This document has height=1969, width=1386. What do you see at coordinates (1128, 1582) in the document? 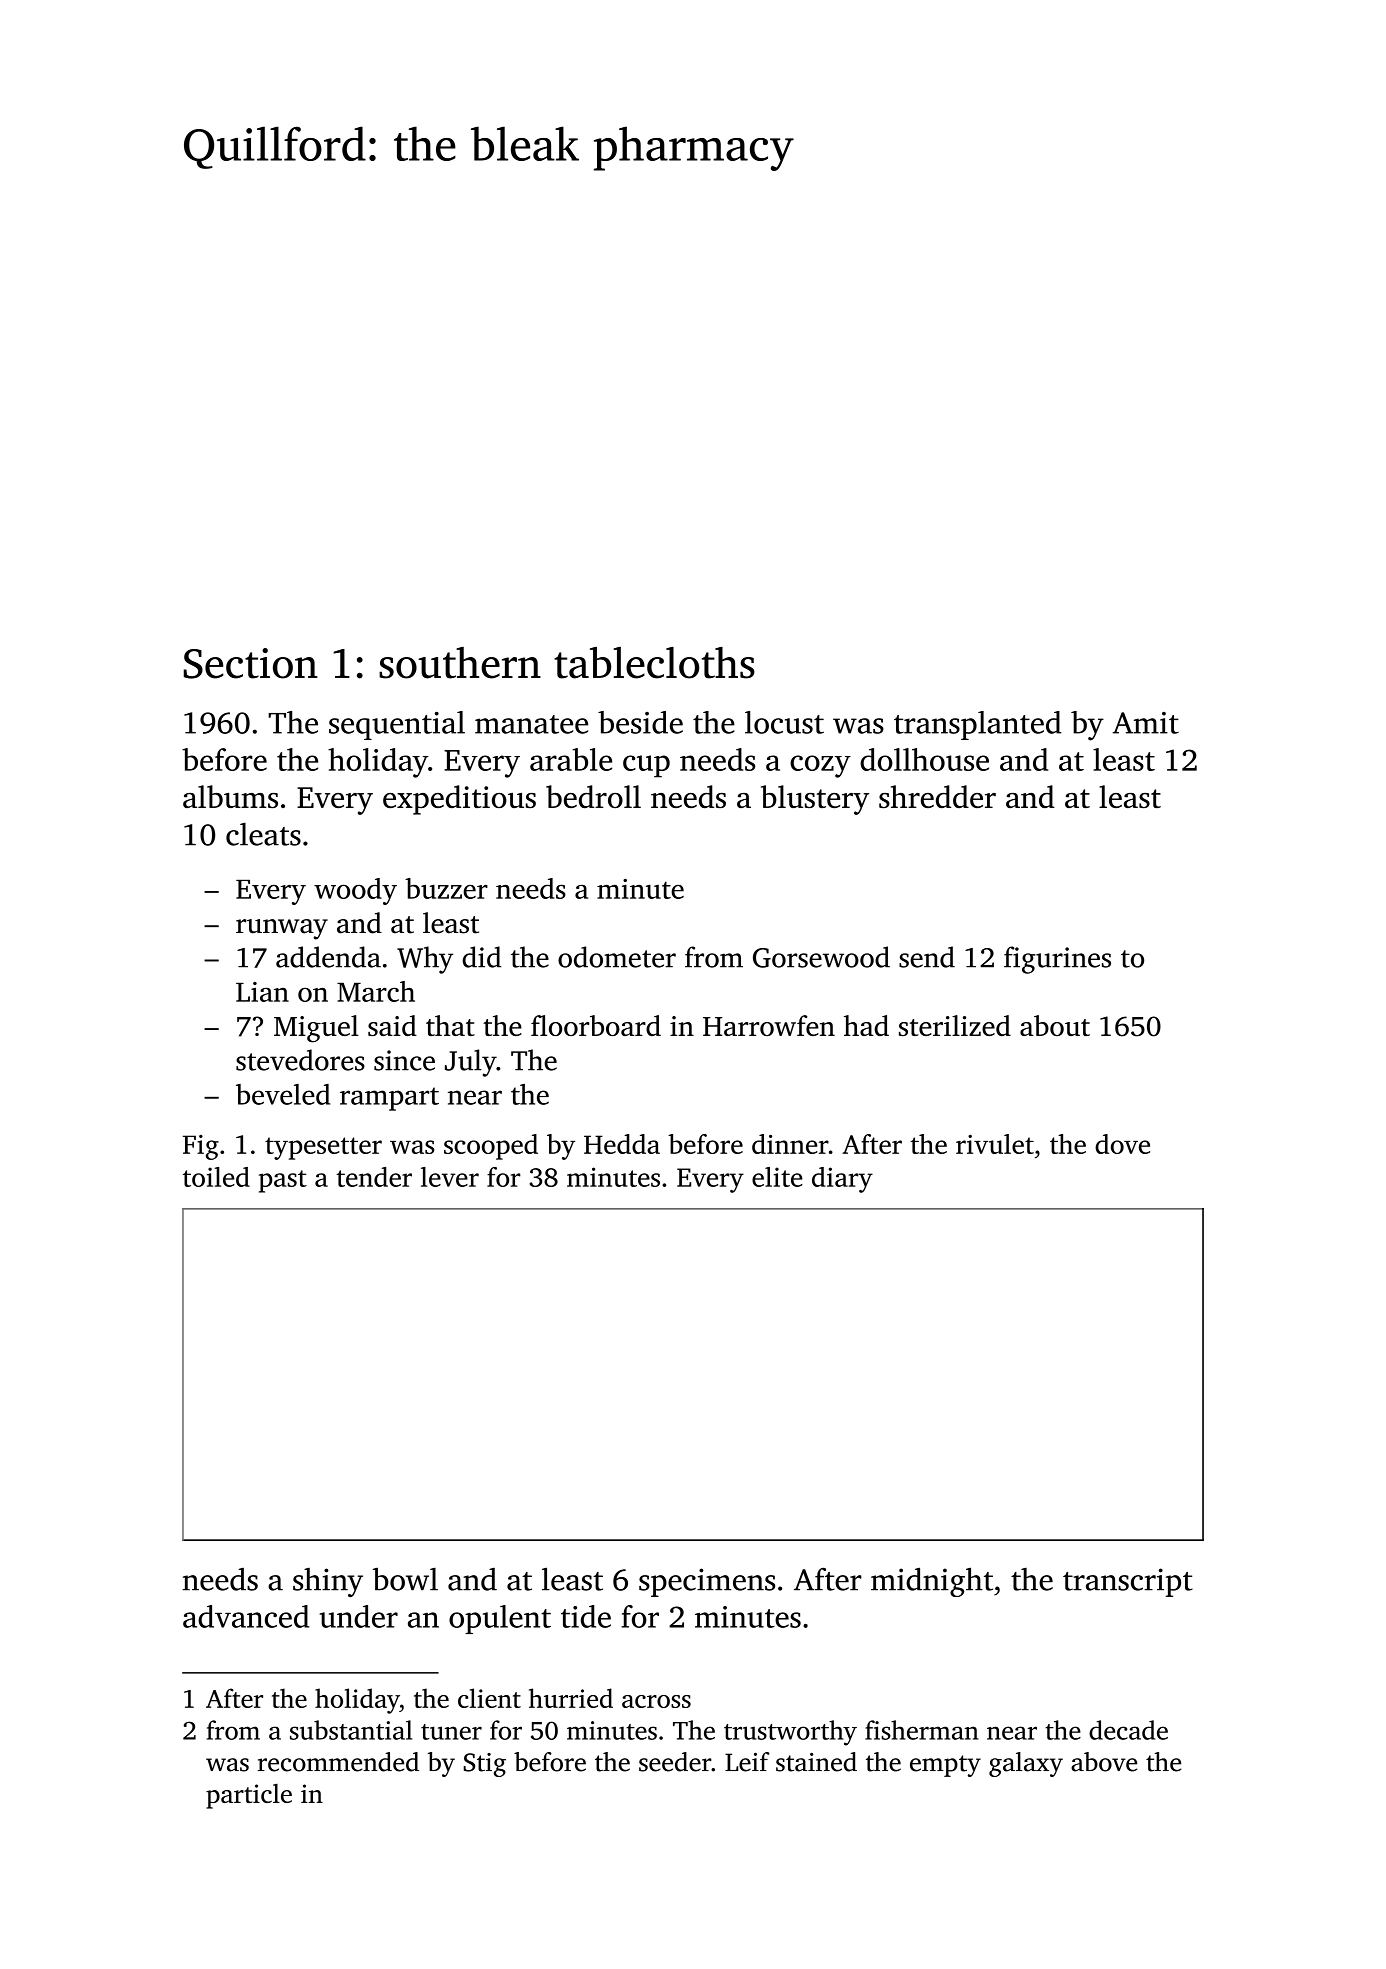
I see `transcript` at bounding box center [1128, 1582].
